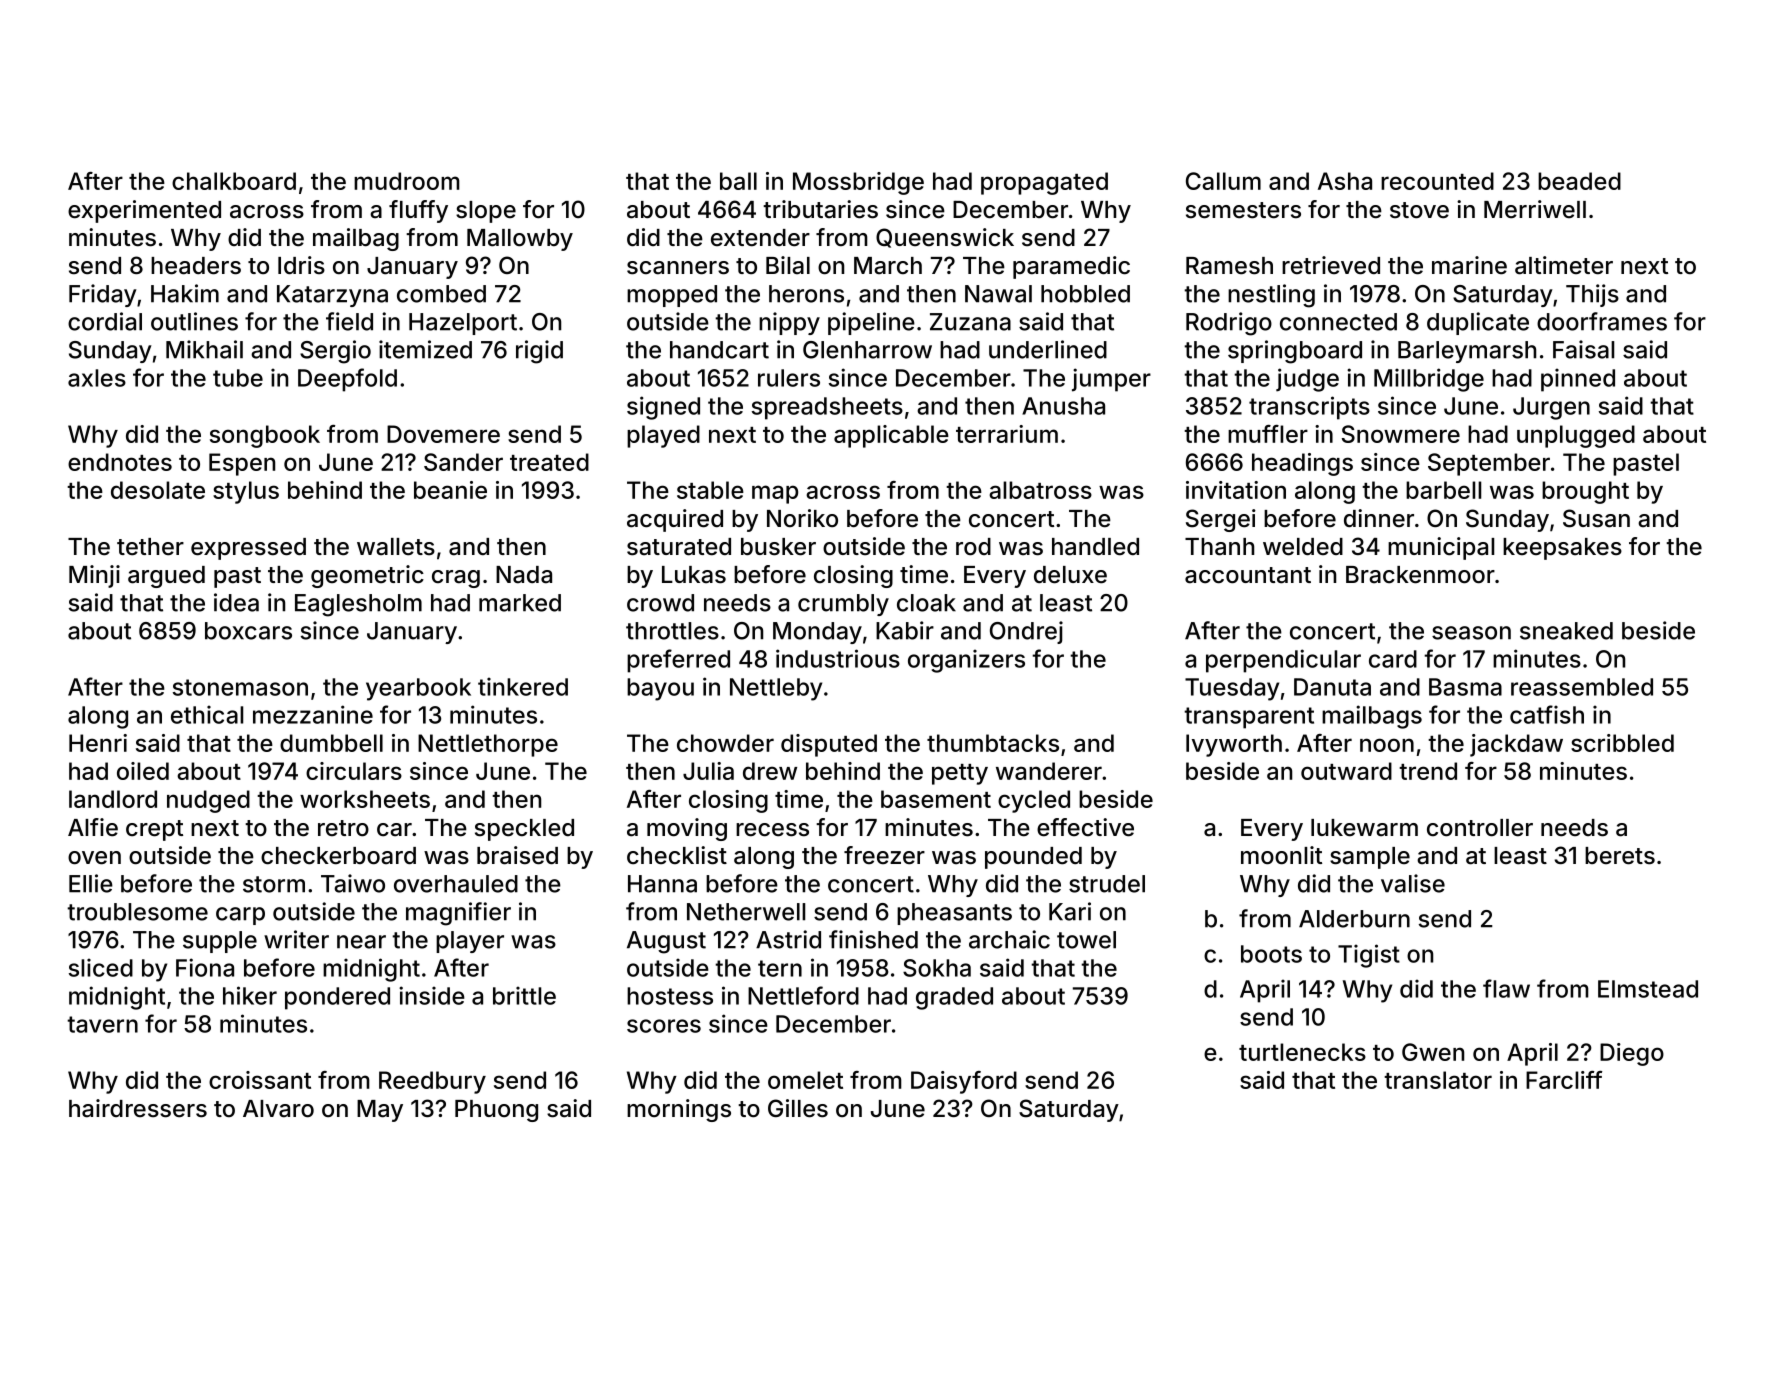 This page has height=1376, width=1780. Describe the element at coordinates (1438, 1080) in the page. I see `translator` at that location.
